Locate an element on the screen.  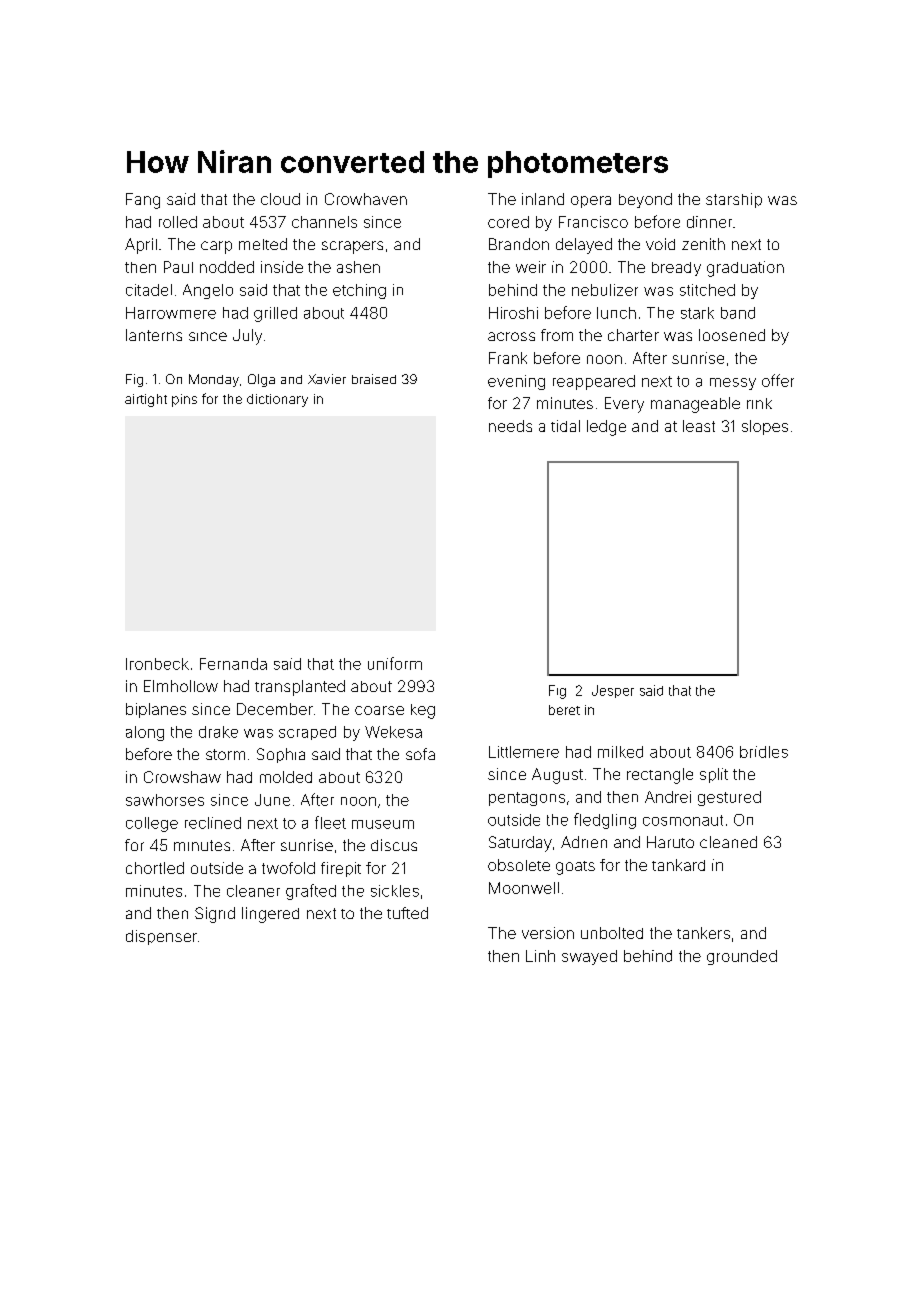
beyond is located at coordinates (645, 200).
